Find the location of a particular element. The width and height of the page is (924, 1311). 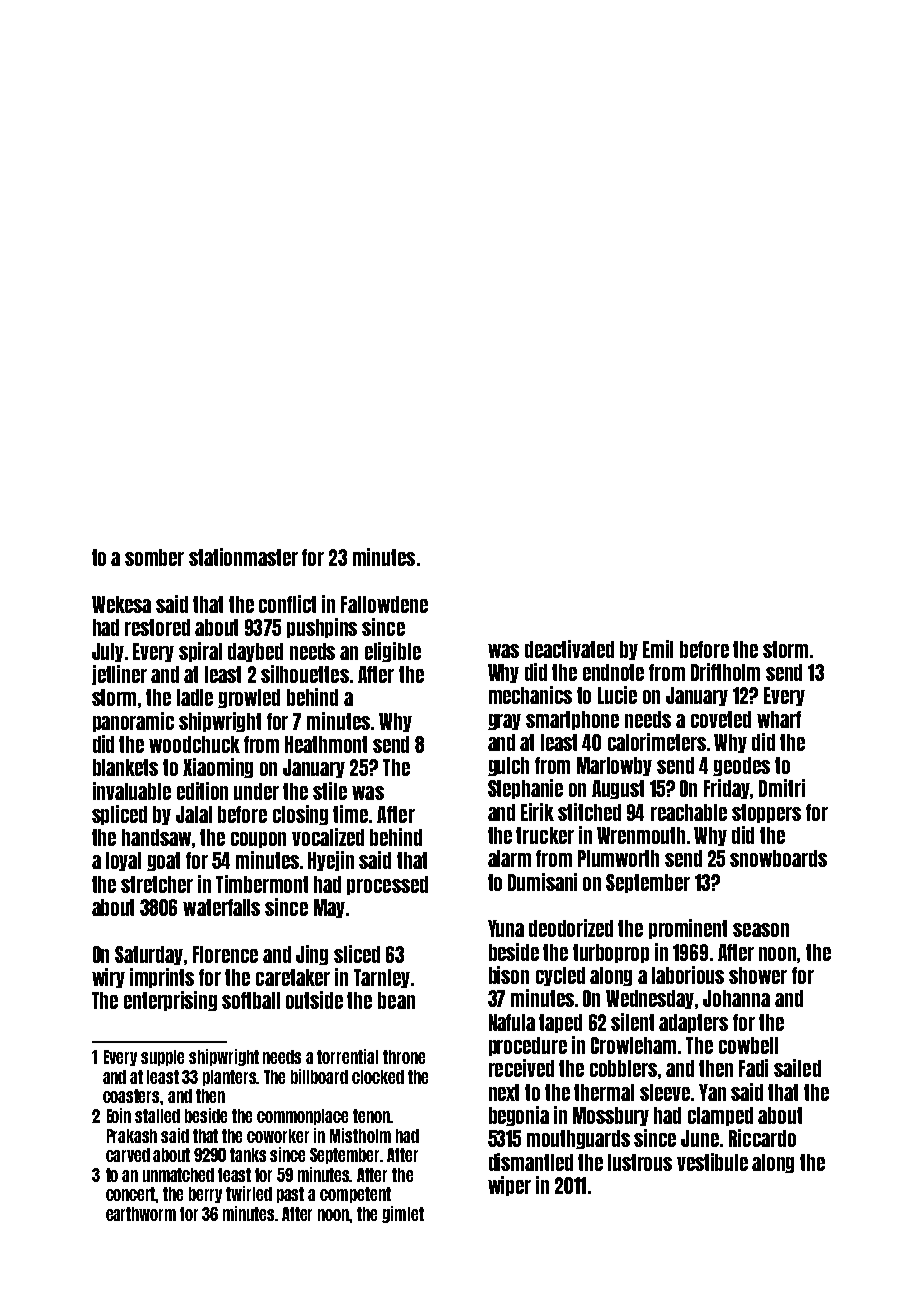

Fallowdene is located at coordinates (384, 604).
